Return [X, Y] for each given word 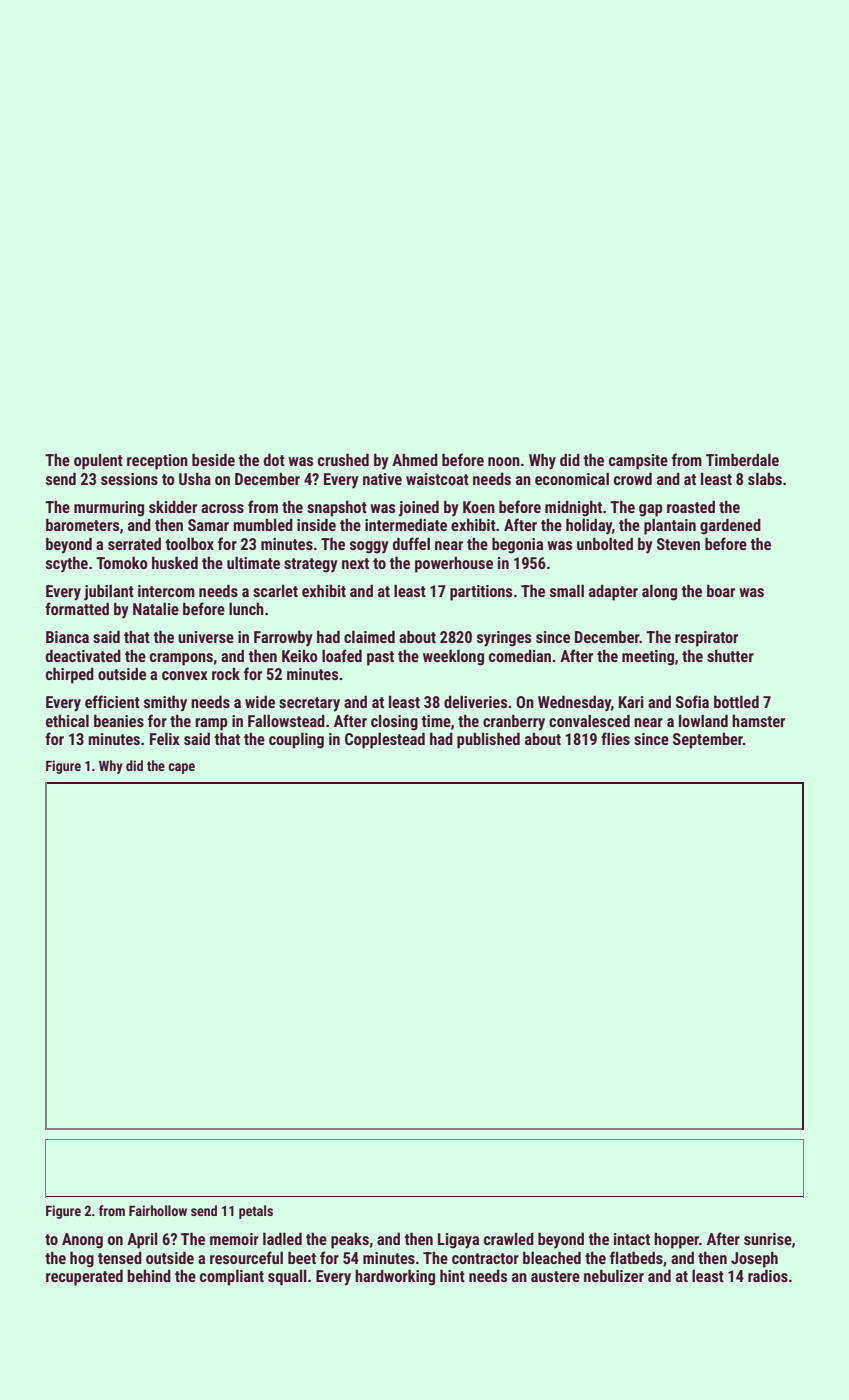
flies [615, 738]
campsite [638, 462]
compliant [232, 1277]
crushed [343, 459]
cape [181, 768]
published [488, 740]
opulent [98, 461]
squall [287, 1277]
